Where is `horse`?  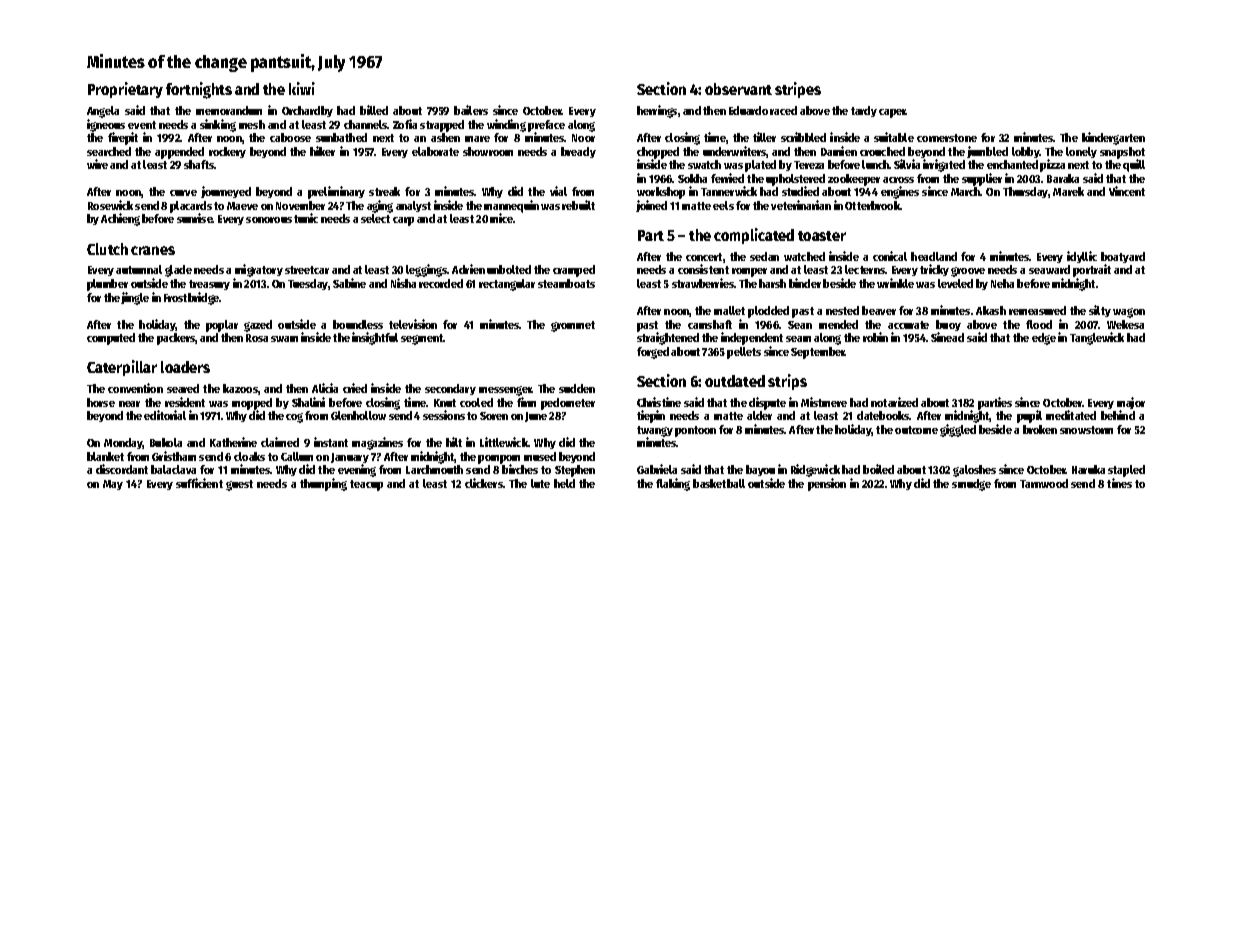
horse is located at coordinates (101, 402).
